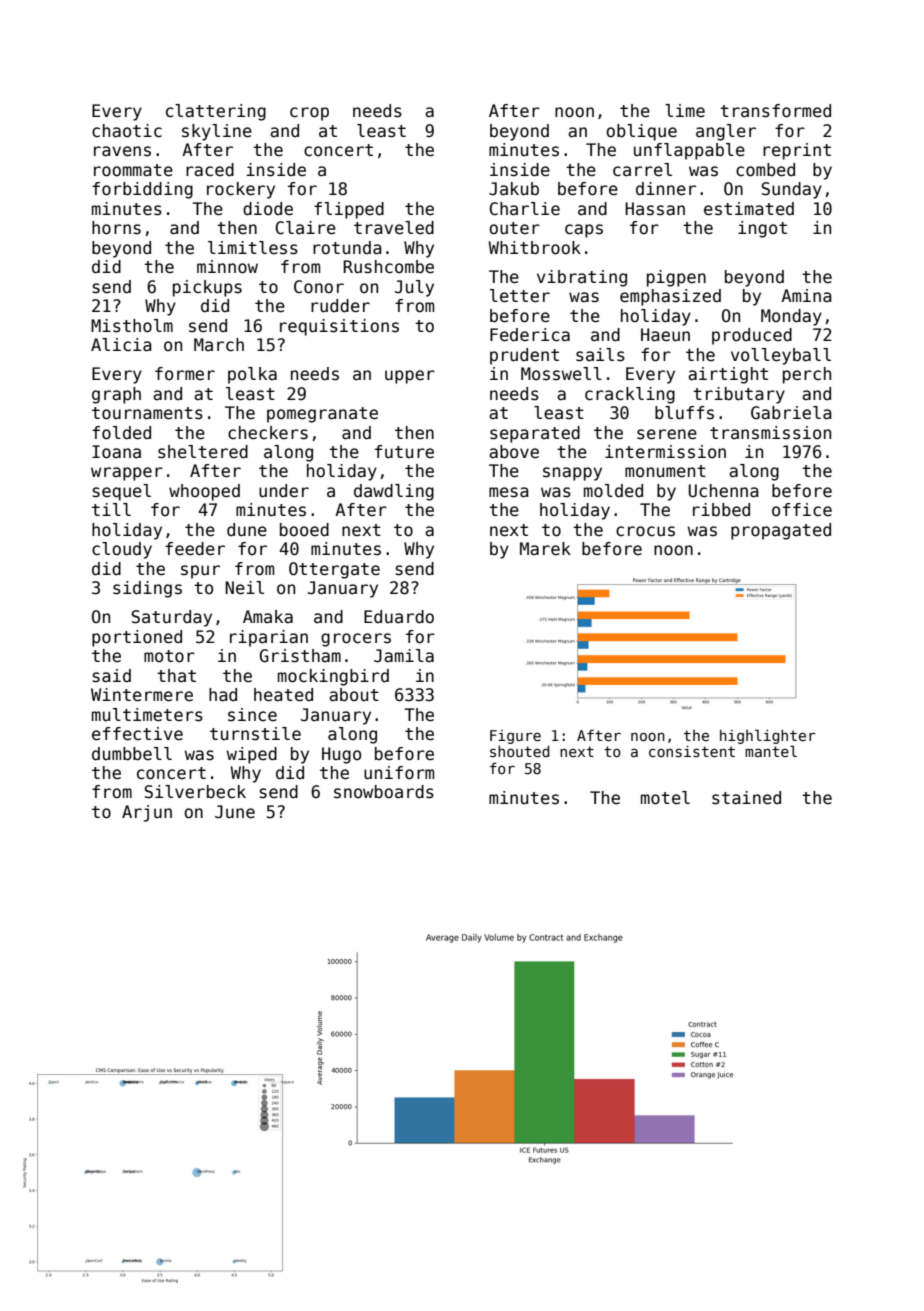  Describe the element at coordinates (404, 656) in the page. I see `Jamila` at that location.
